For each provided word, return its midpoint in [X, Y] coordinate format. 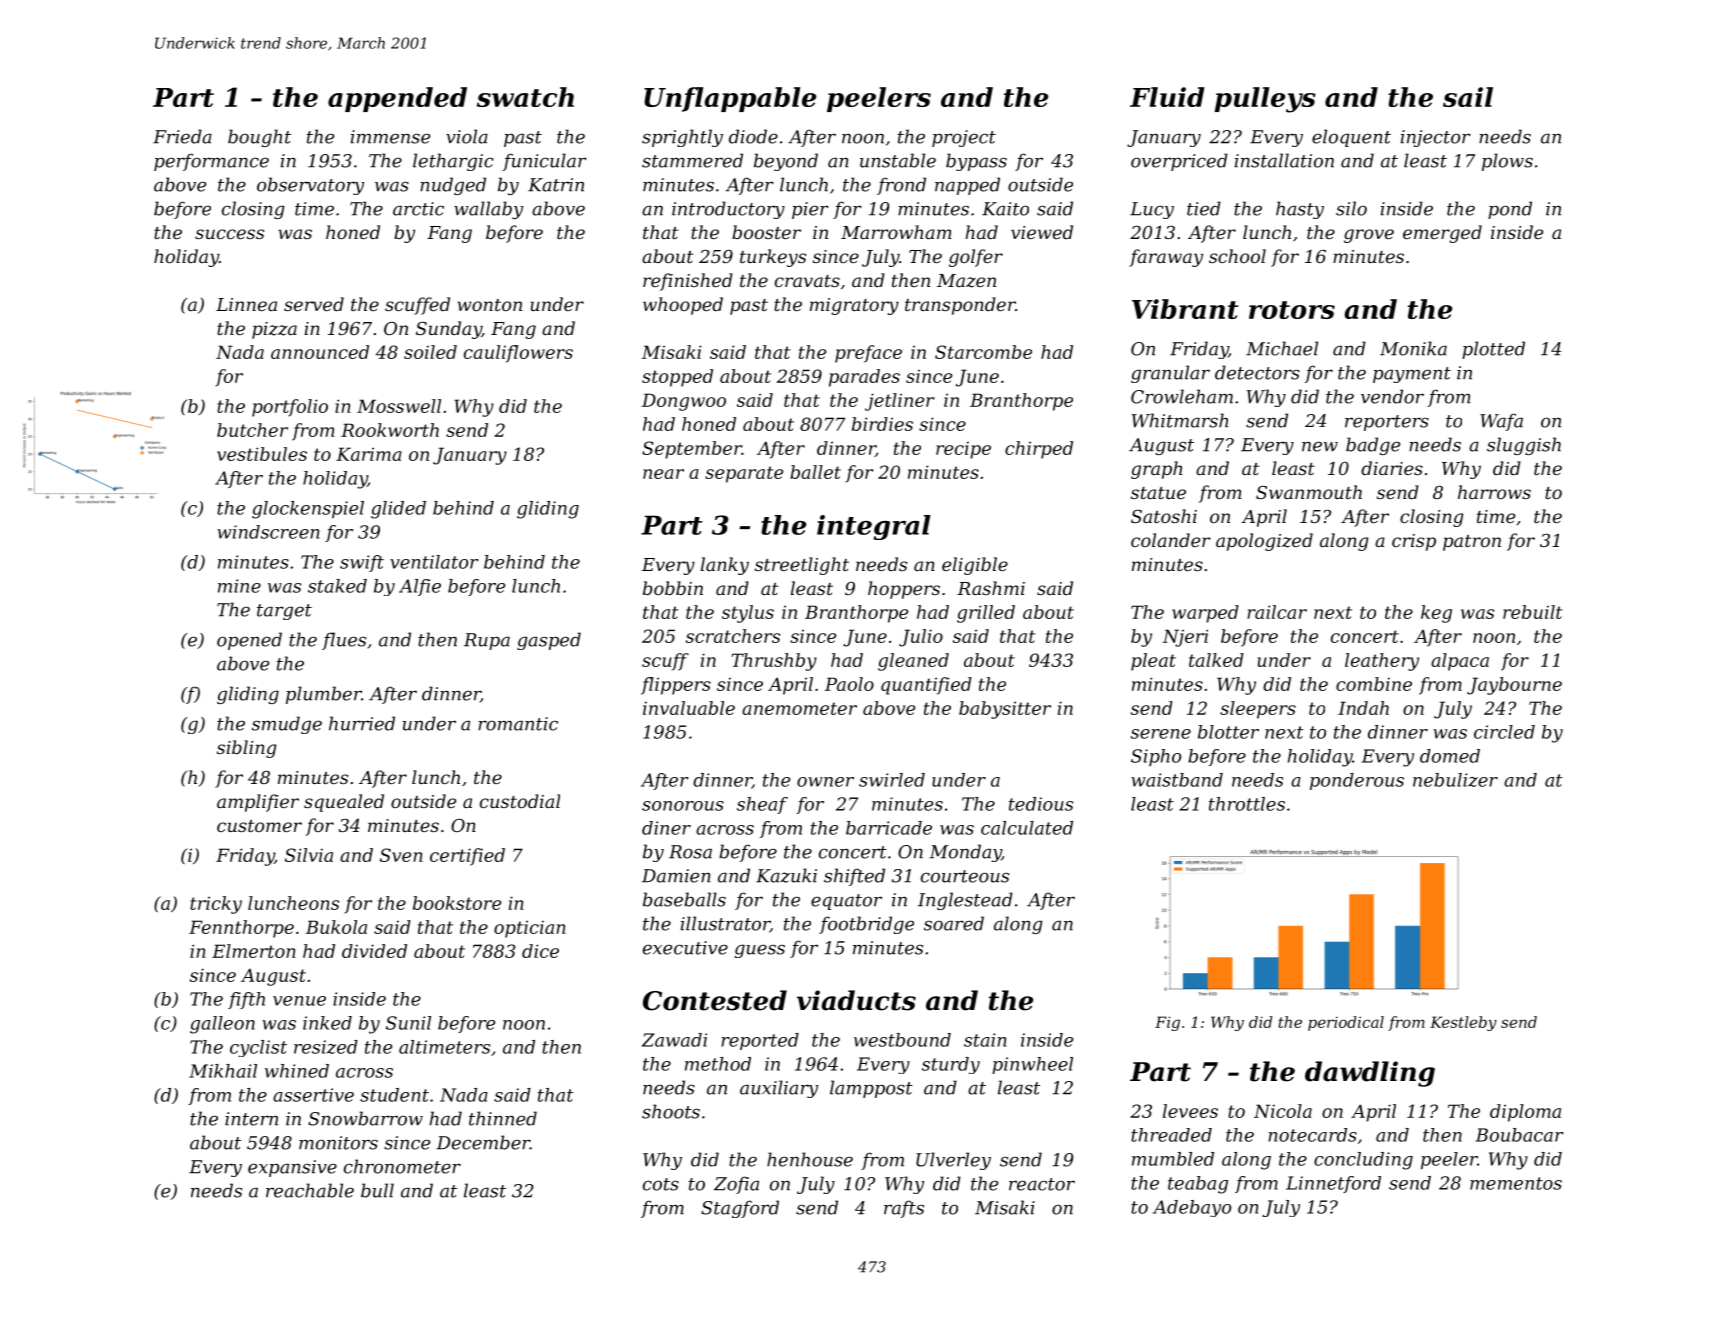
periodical [1346, 1023]
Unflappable [730, 99]
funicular [545, 162]
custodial [520, 801]
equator [846, 902]
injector [1436, 138]
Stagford [740, 1209]
